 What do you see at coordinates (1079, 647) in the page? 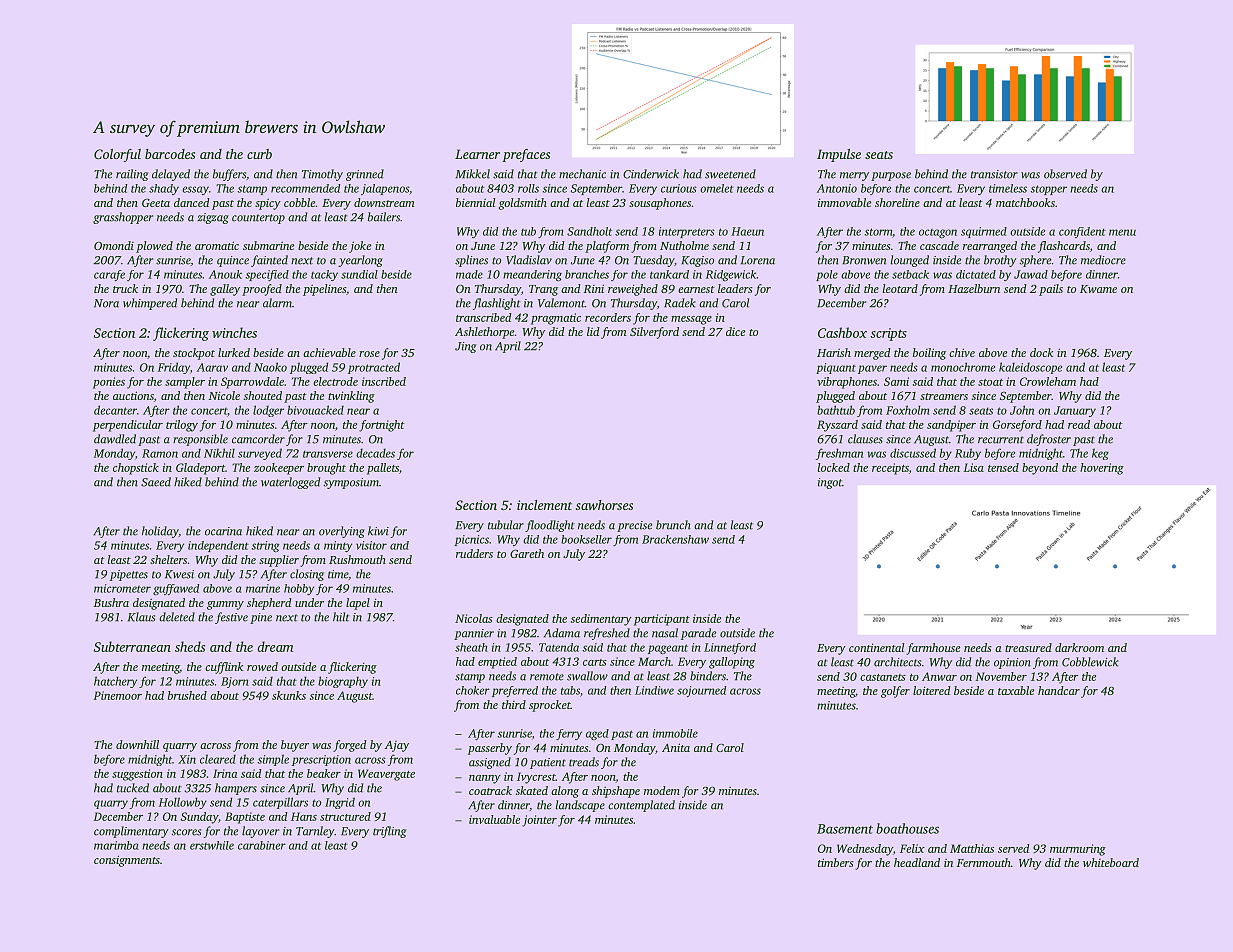
I see `darkroom` at bounding box center [1079, 647].
